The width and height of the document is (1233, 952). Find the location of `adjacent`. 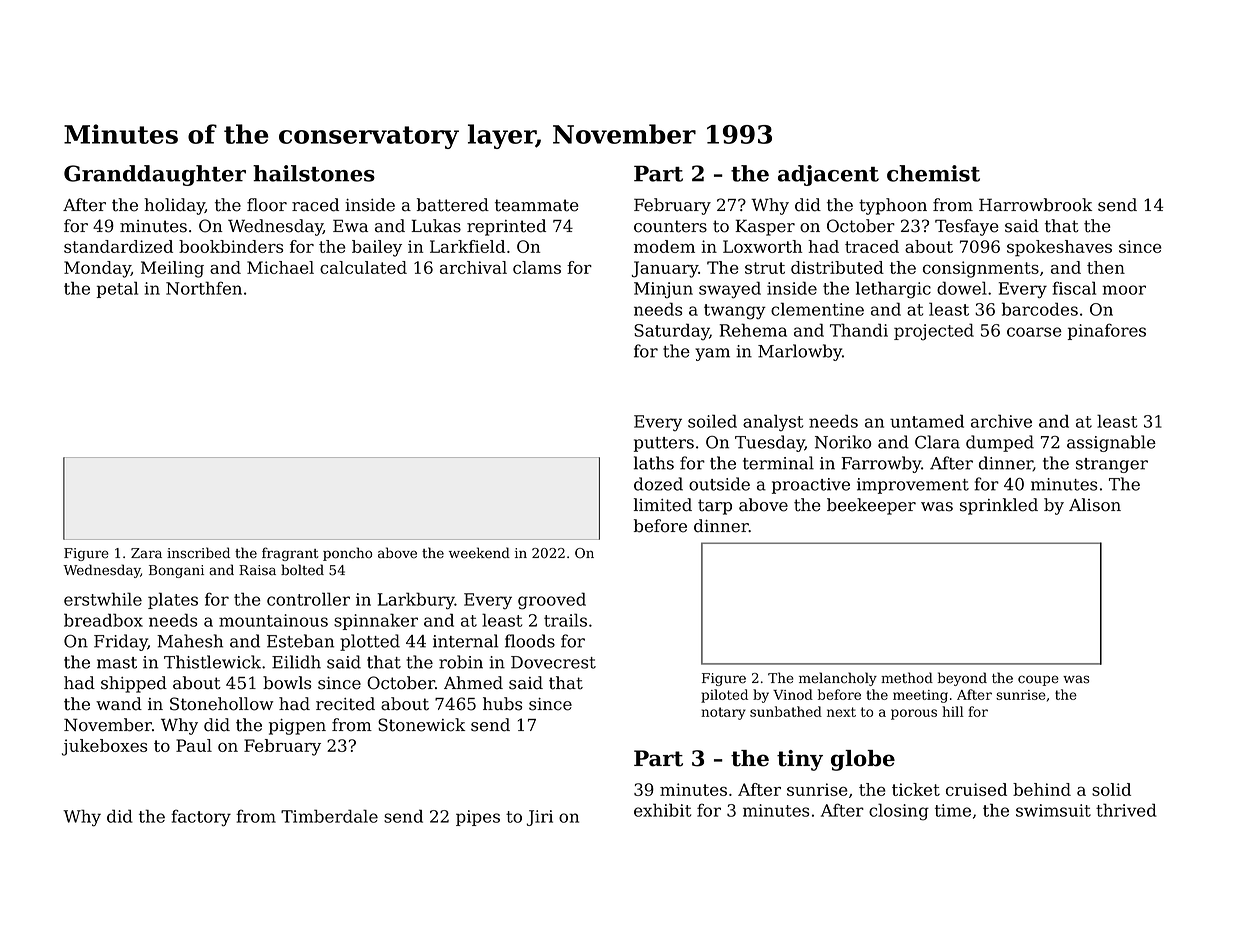

adjacent is located at coordinates (828, 175).
